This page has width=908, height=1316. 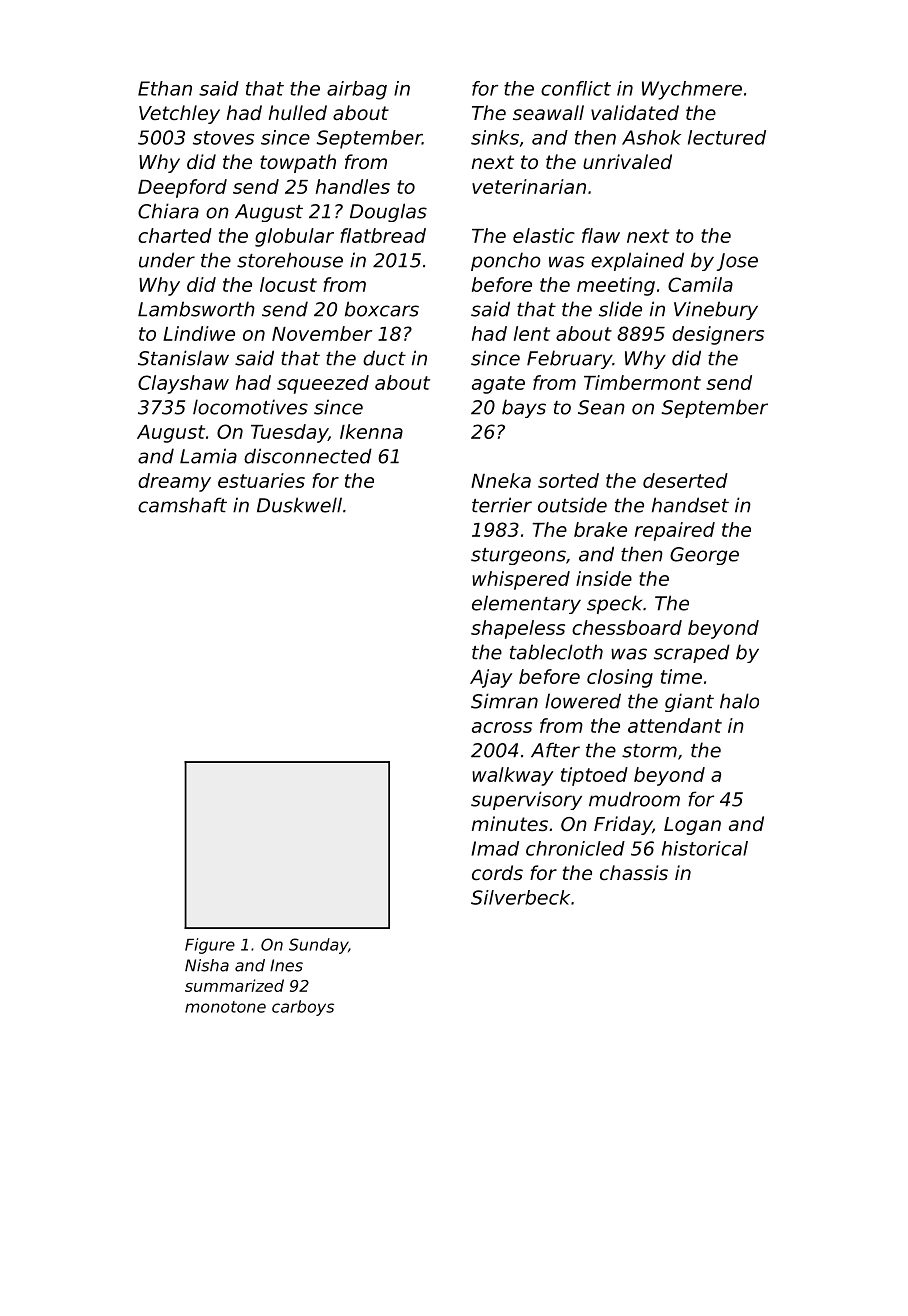 What do you see at coordinates (388, 212) in the page?
I see `Douglas` at bounding box center [388, 212].
